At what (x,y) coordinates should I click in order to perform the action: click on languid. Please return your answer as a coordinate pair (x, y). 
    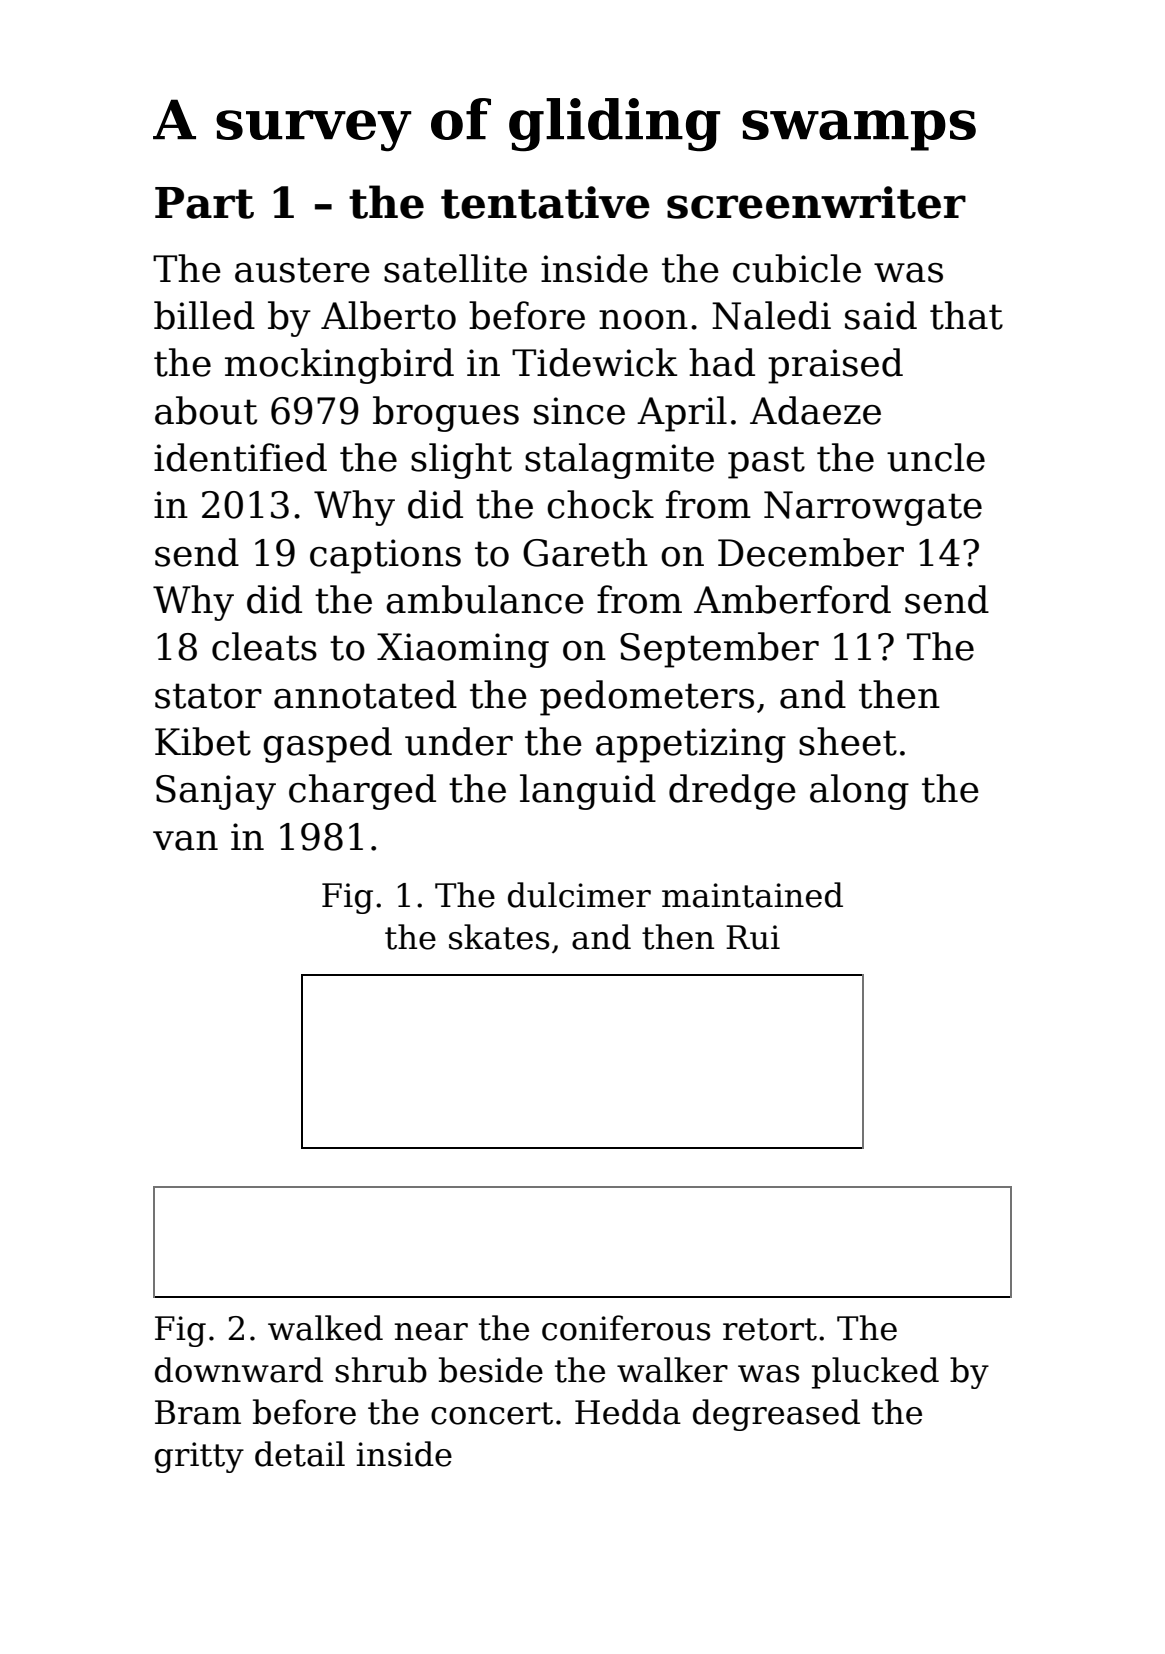
    Looking at the image, I should click on (588, 792).
